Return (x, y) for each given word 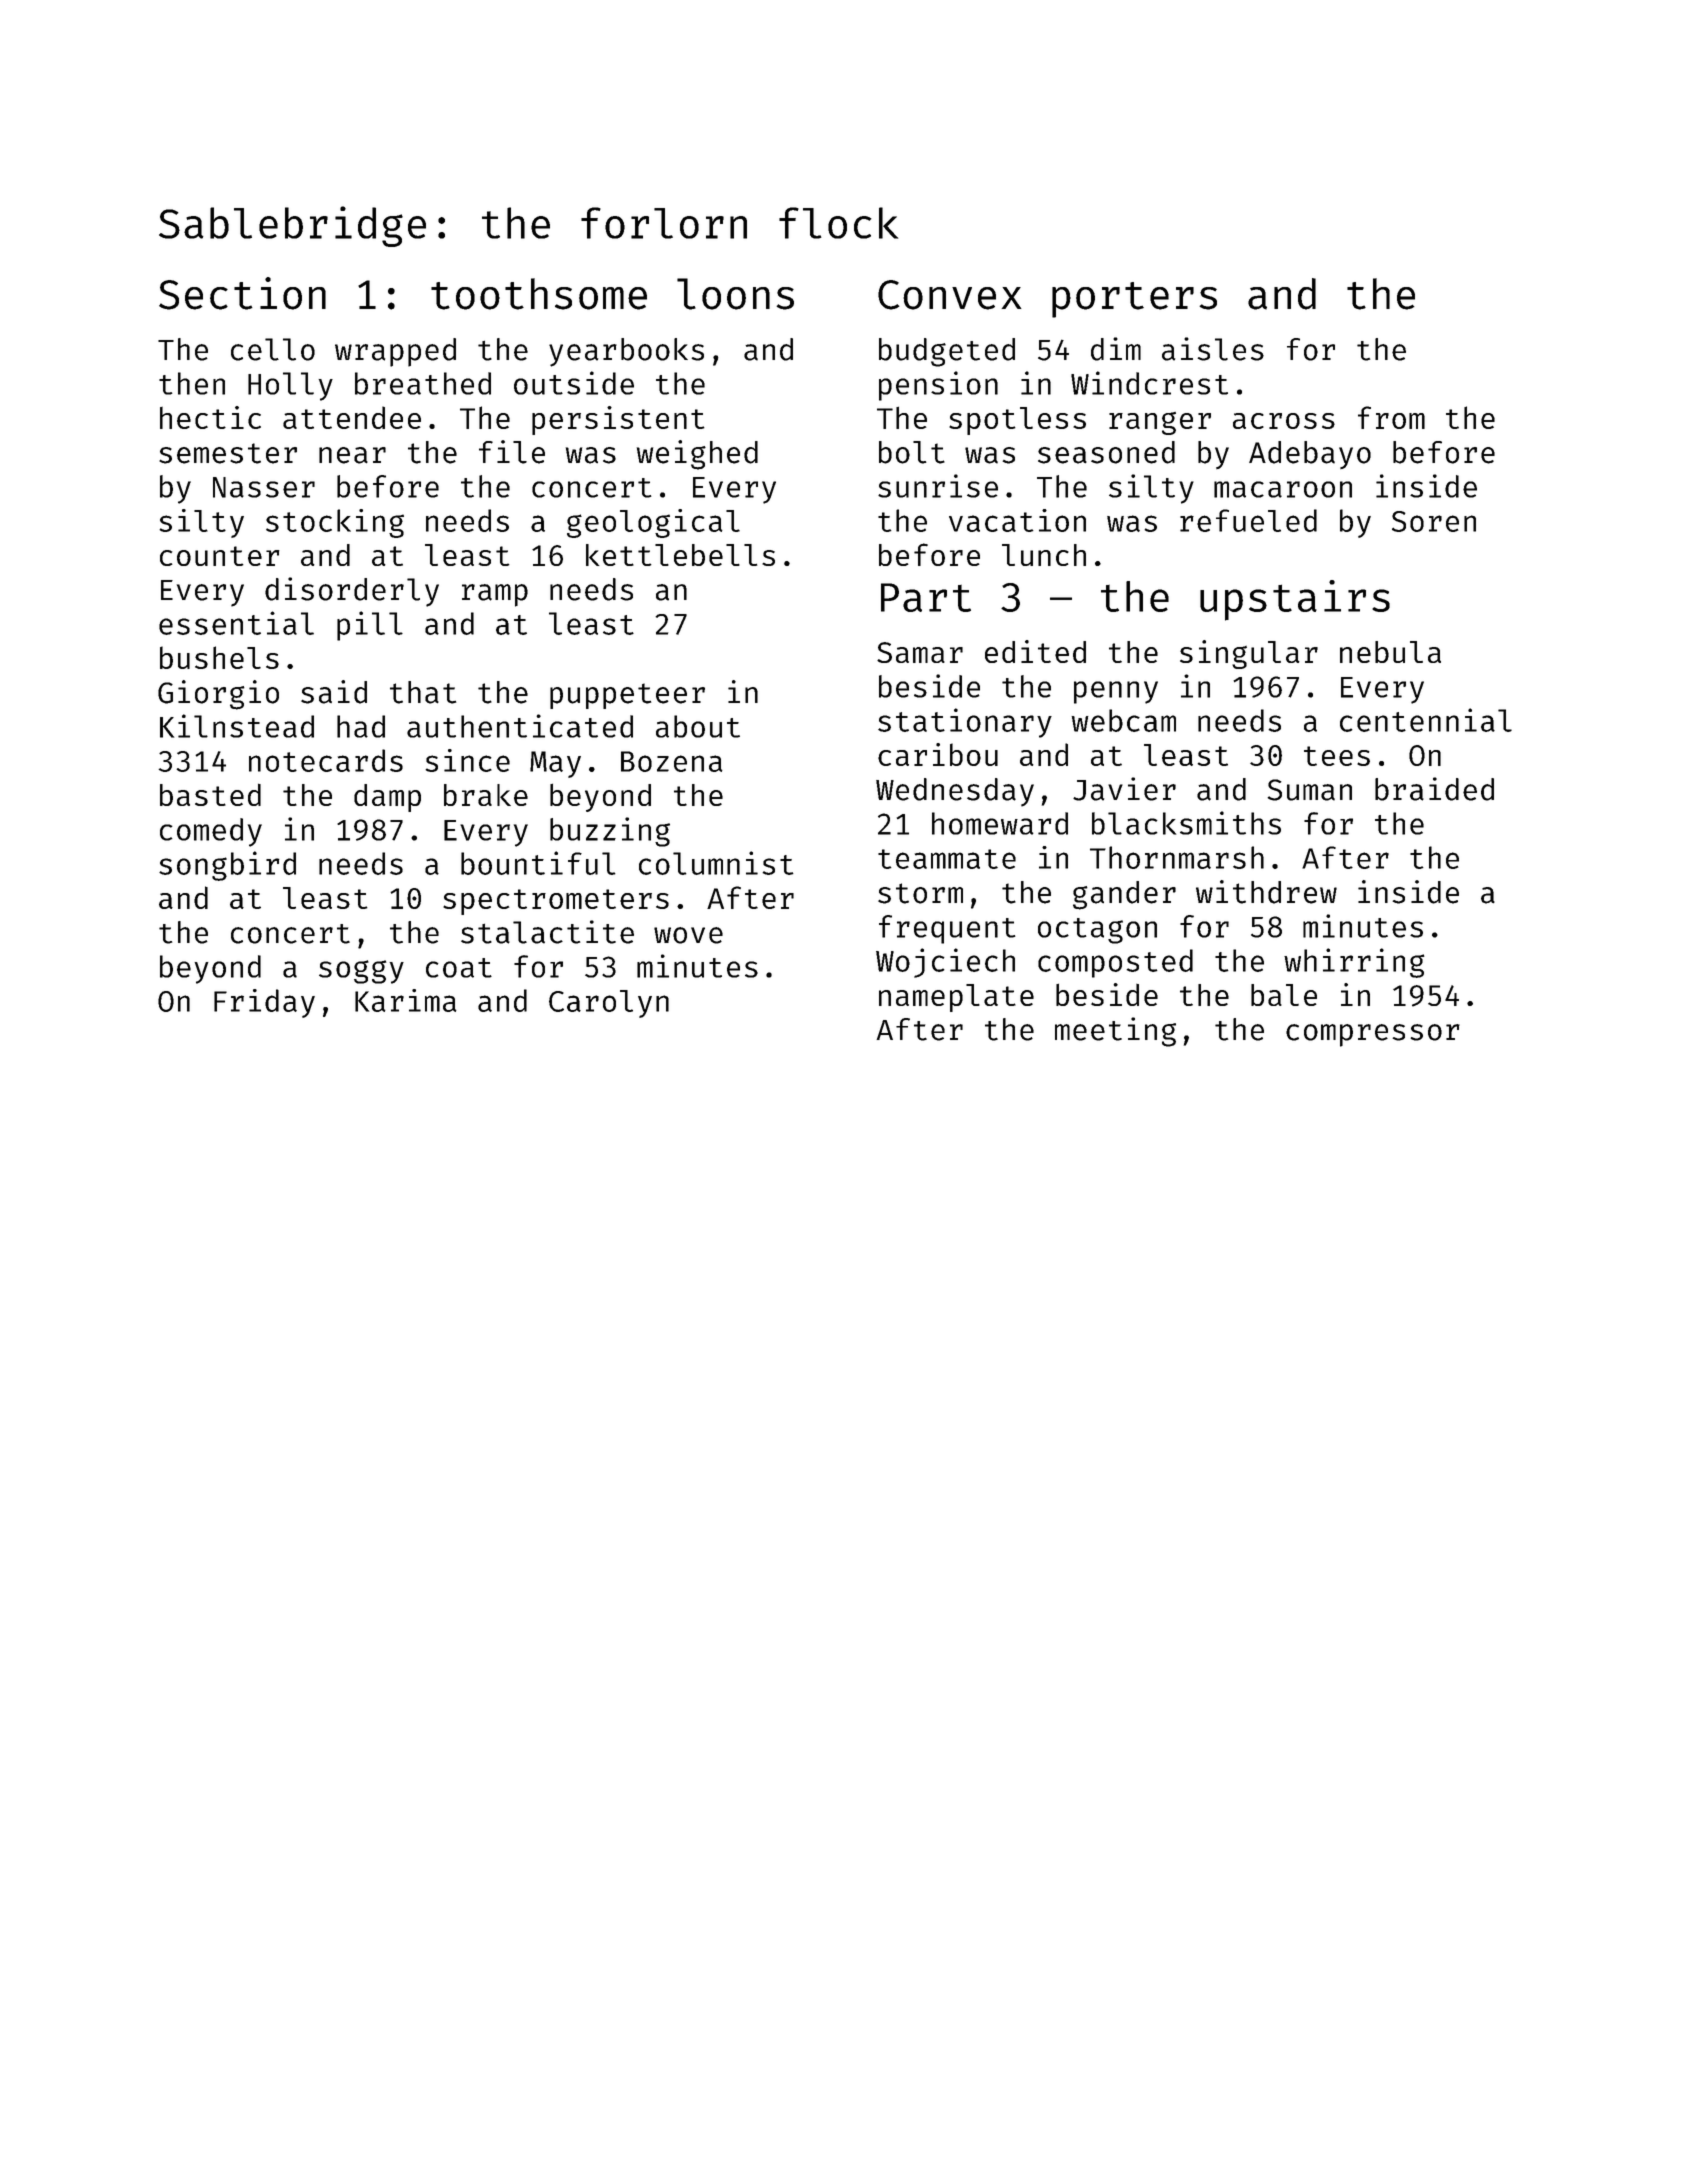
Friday (264, 1003)
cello (273, 349)
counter (220, 556)
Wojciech (945, 963)
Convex (950, 295)
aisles (1213, 349)
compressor (1373, 1035)
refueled (1248, 520)
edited (1035, 651)
